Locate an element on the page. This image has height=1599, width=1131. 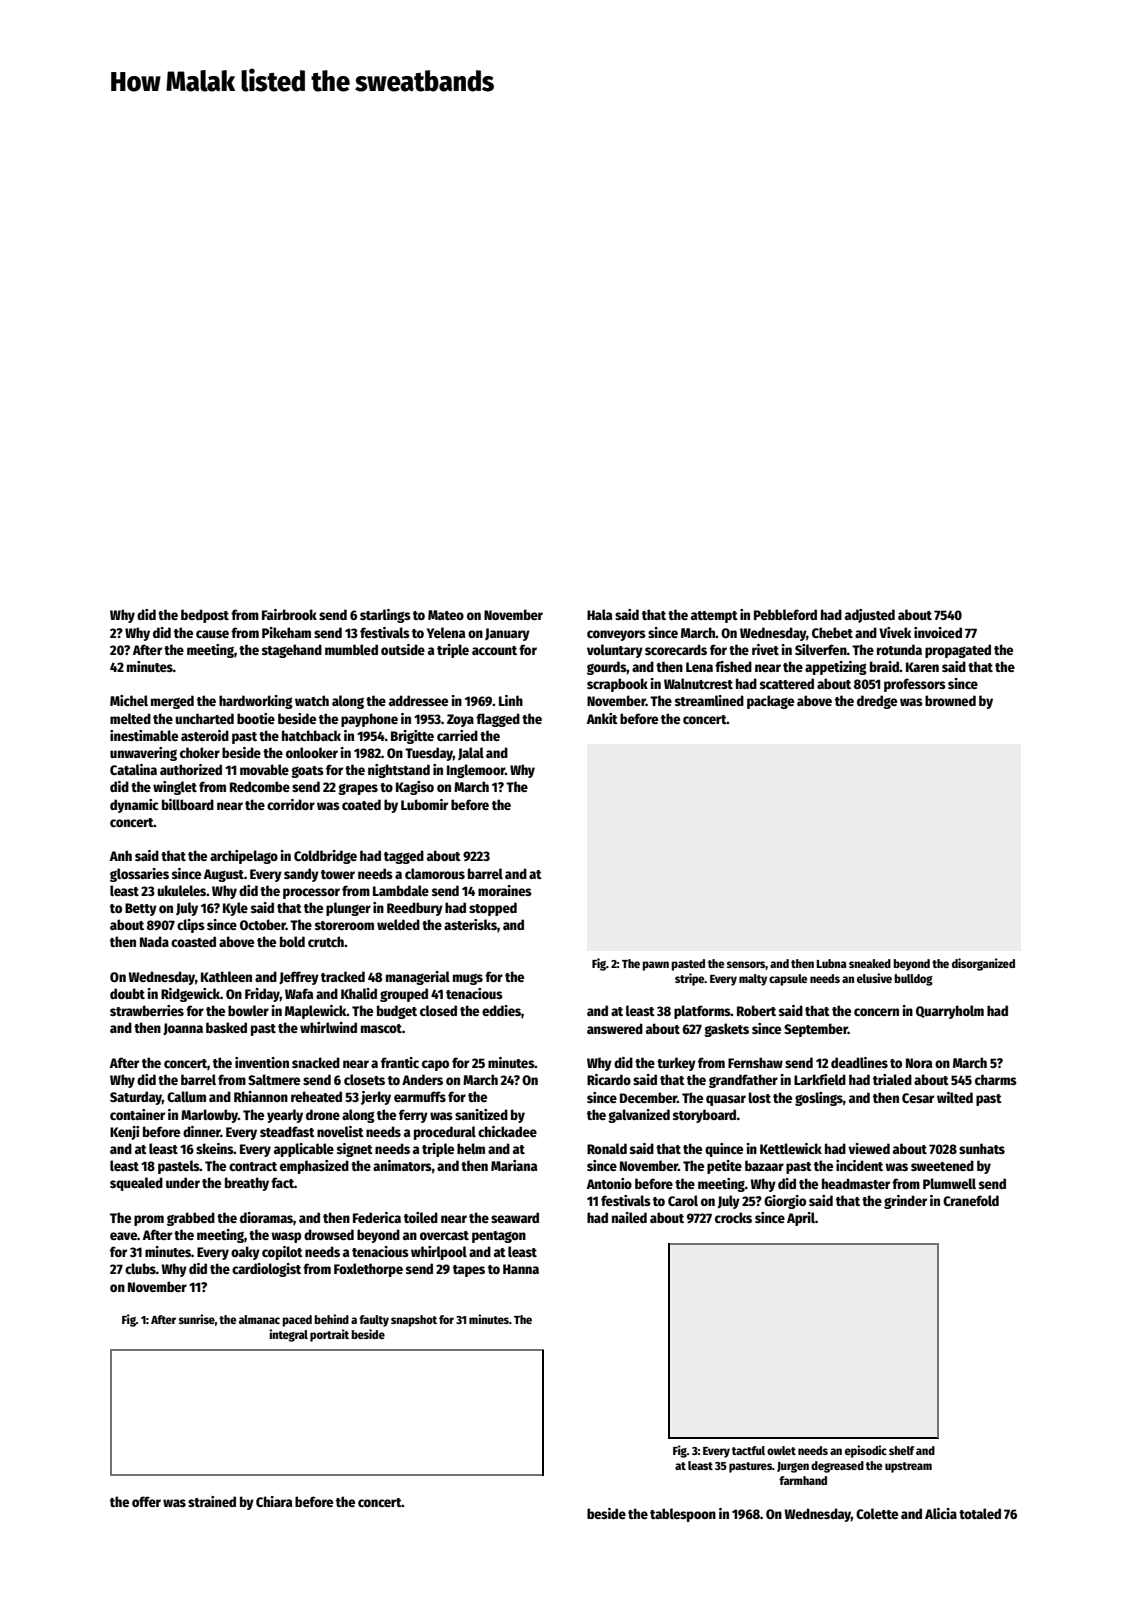
bazaar is located at coordinates (764, 1165).
